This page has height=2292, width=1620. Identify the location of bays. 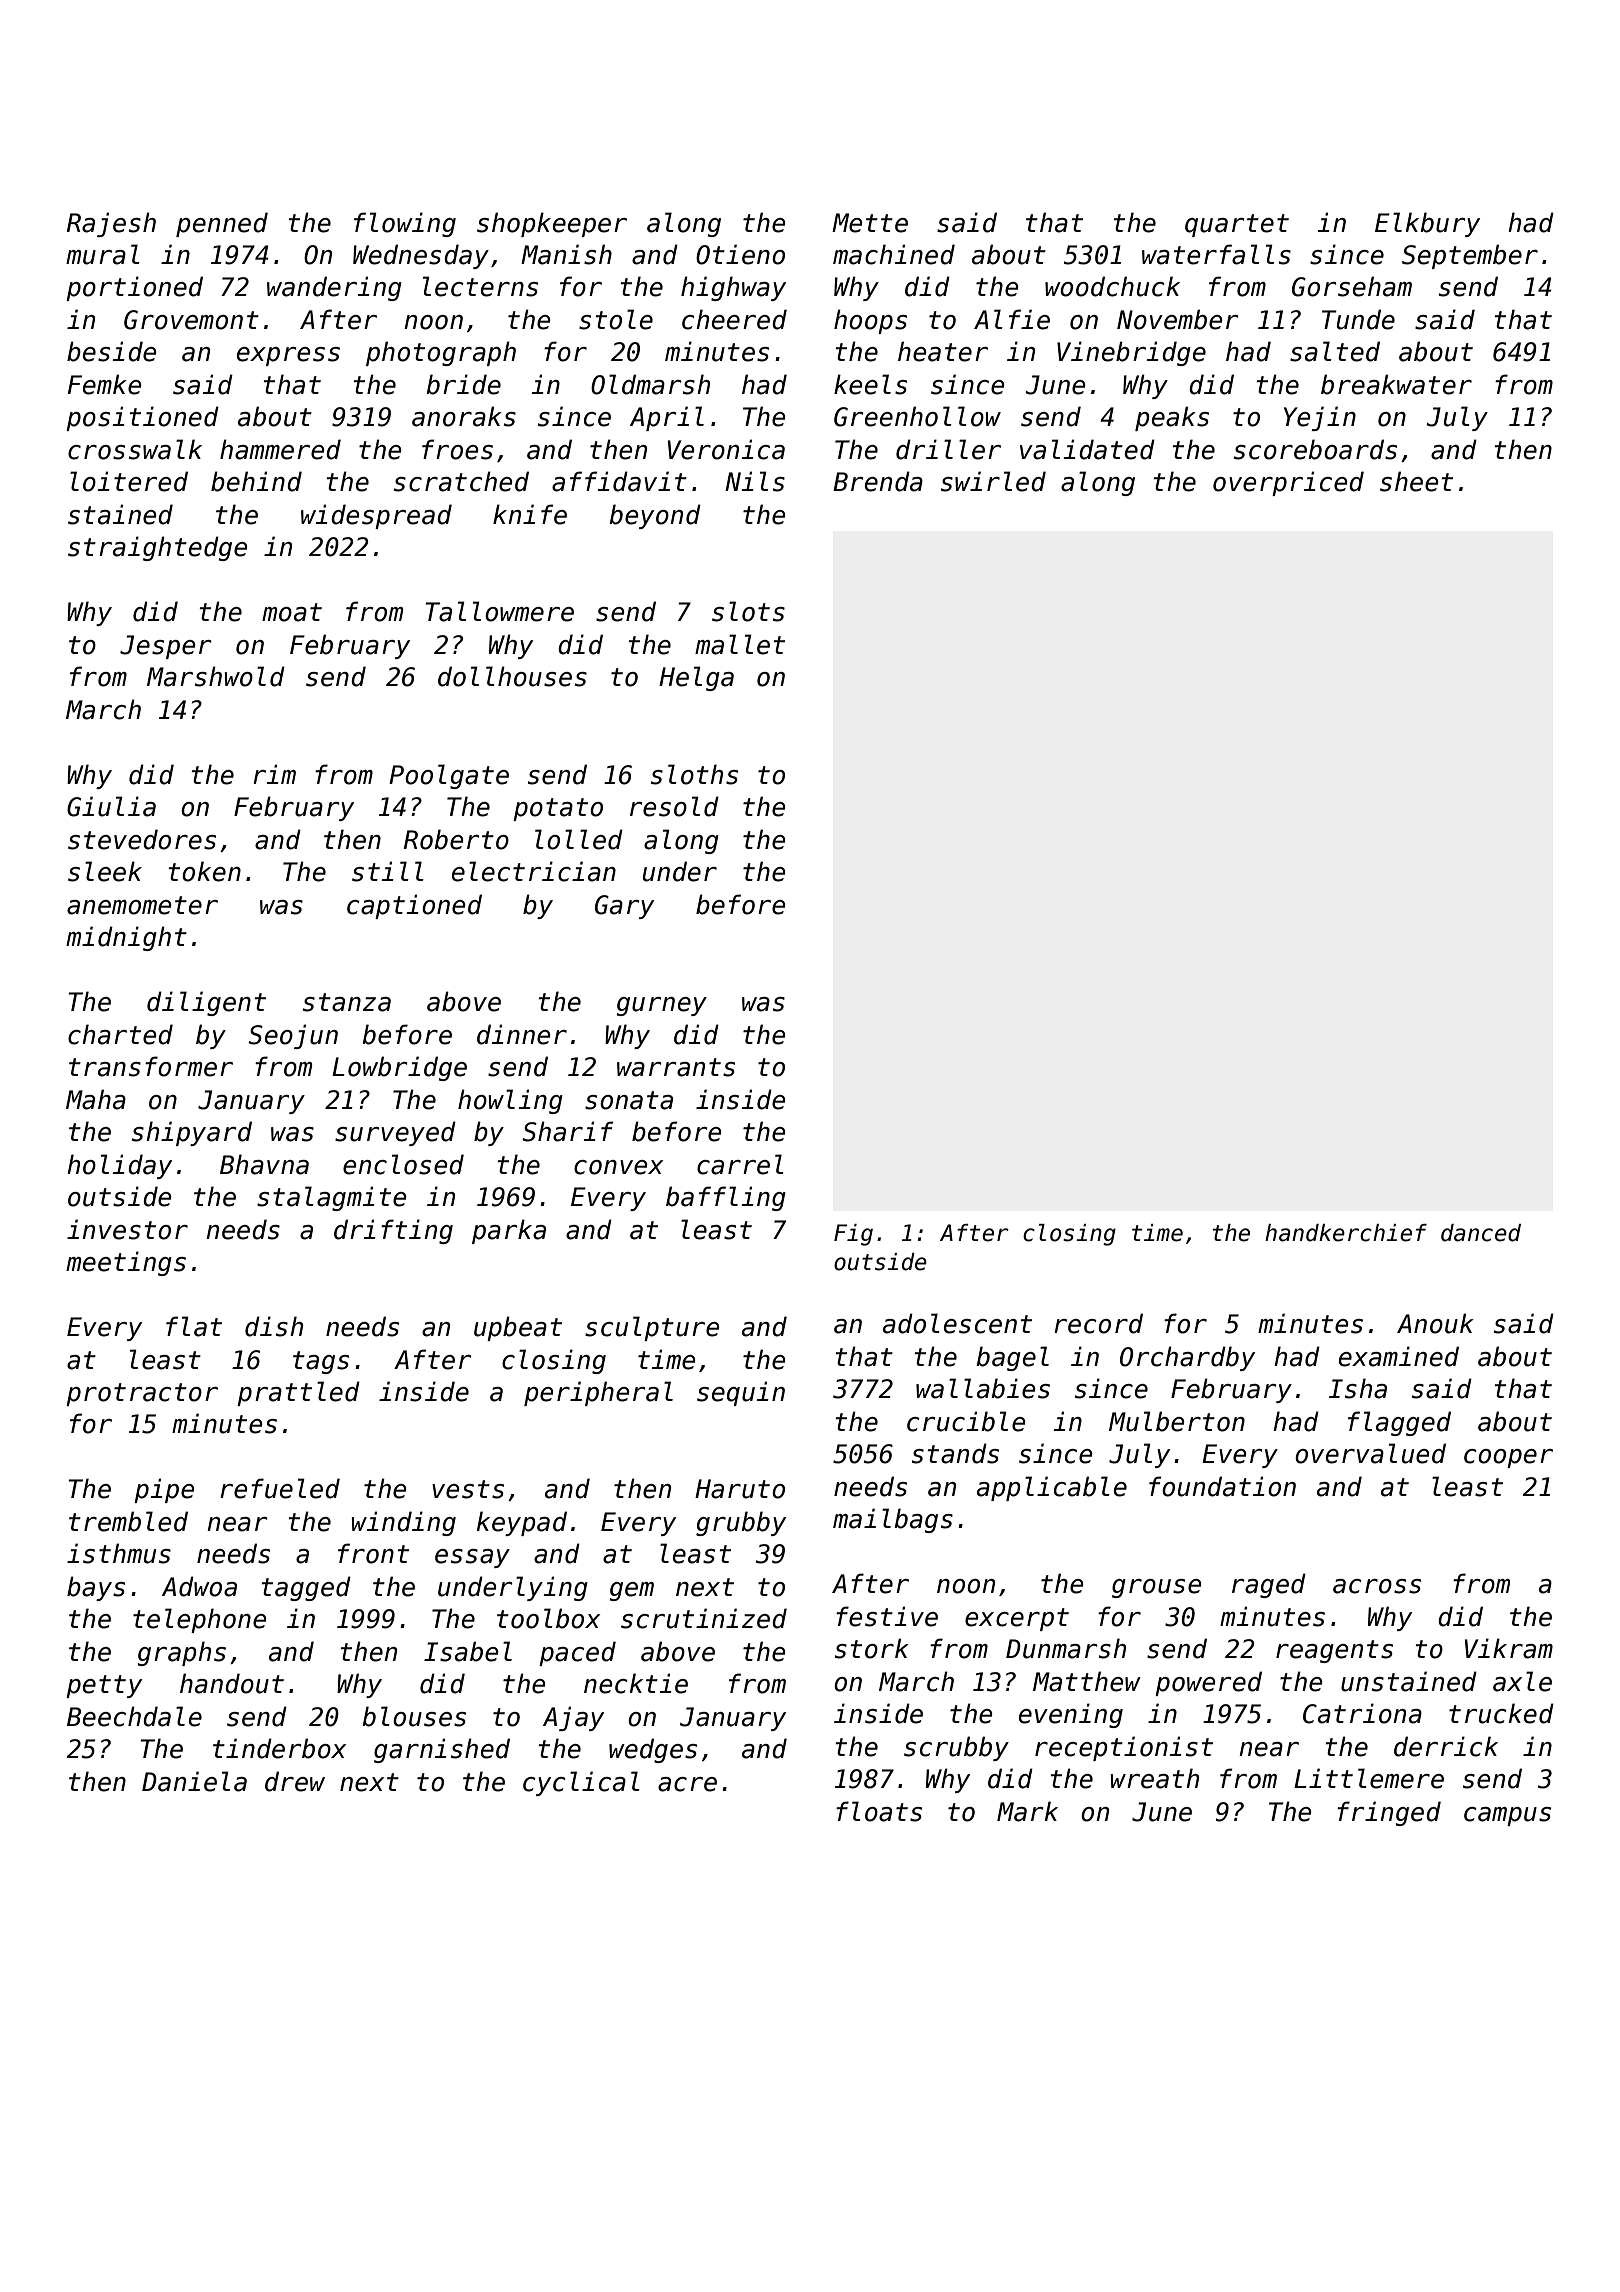
(96, 1588).
